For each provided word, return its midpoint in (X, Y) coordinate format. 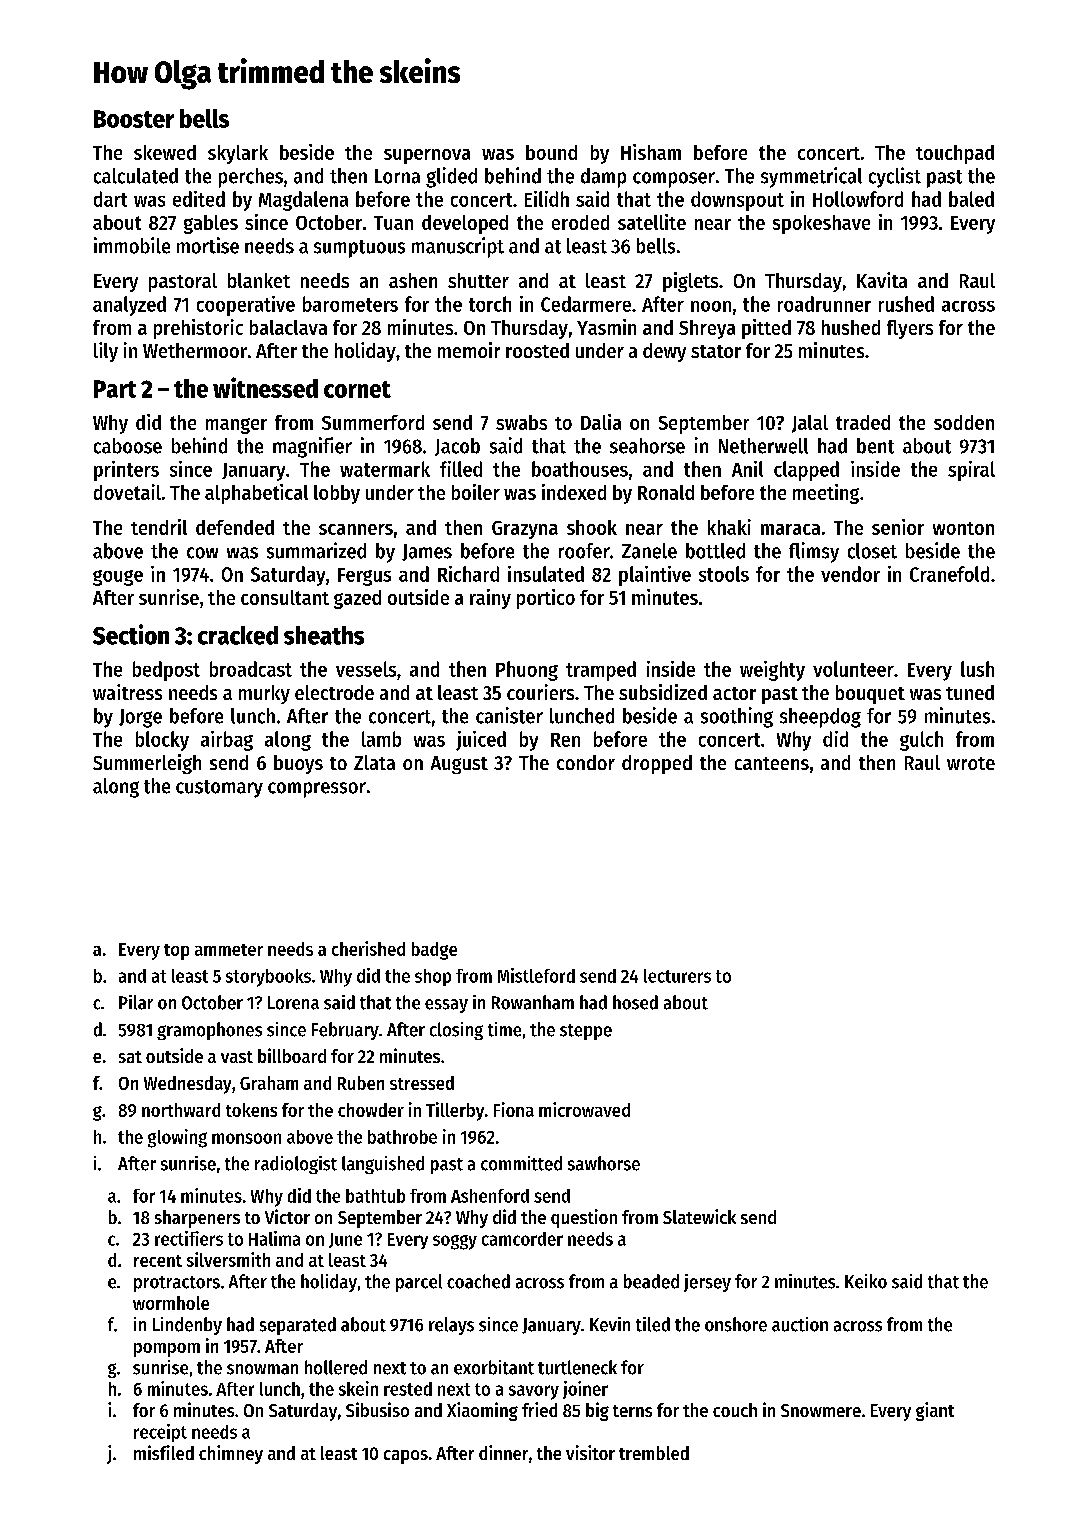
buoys (298, 764)
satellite (652, 222)
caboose (128, 446)
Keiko (866, 1281)
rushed (906, 304)
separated (298, 1326)
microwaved (584, 1109)
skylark (238, 154)
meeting (826, 494)
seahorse (647, 446)
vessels (366, 669)
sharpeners (197, 1219)
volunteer (853, 669)
